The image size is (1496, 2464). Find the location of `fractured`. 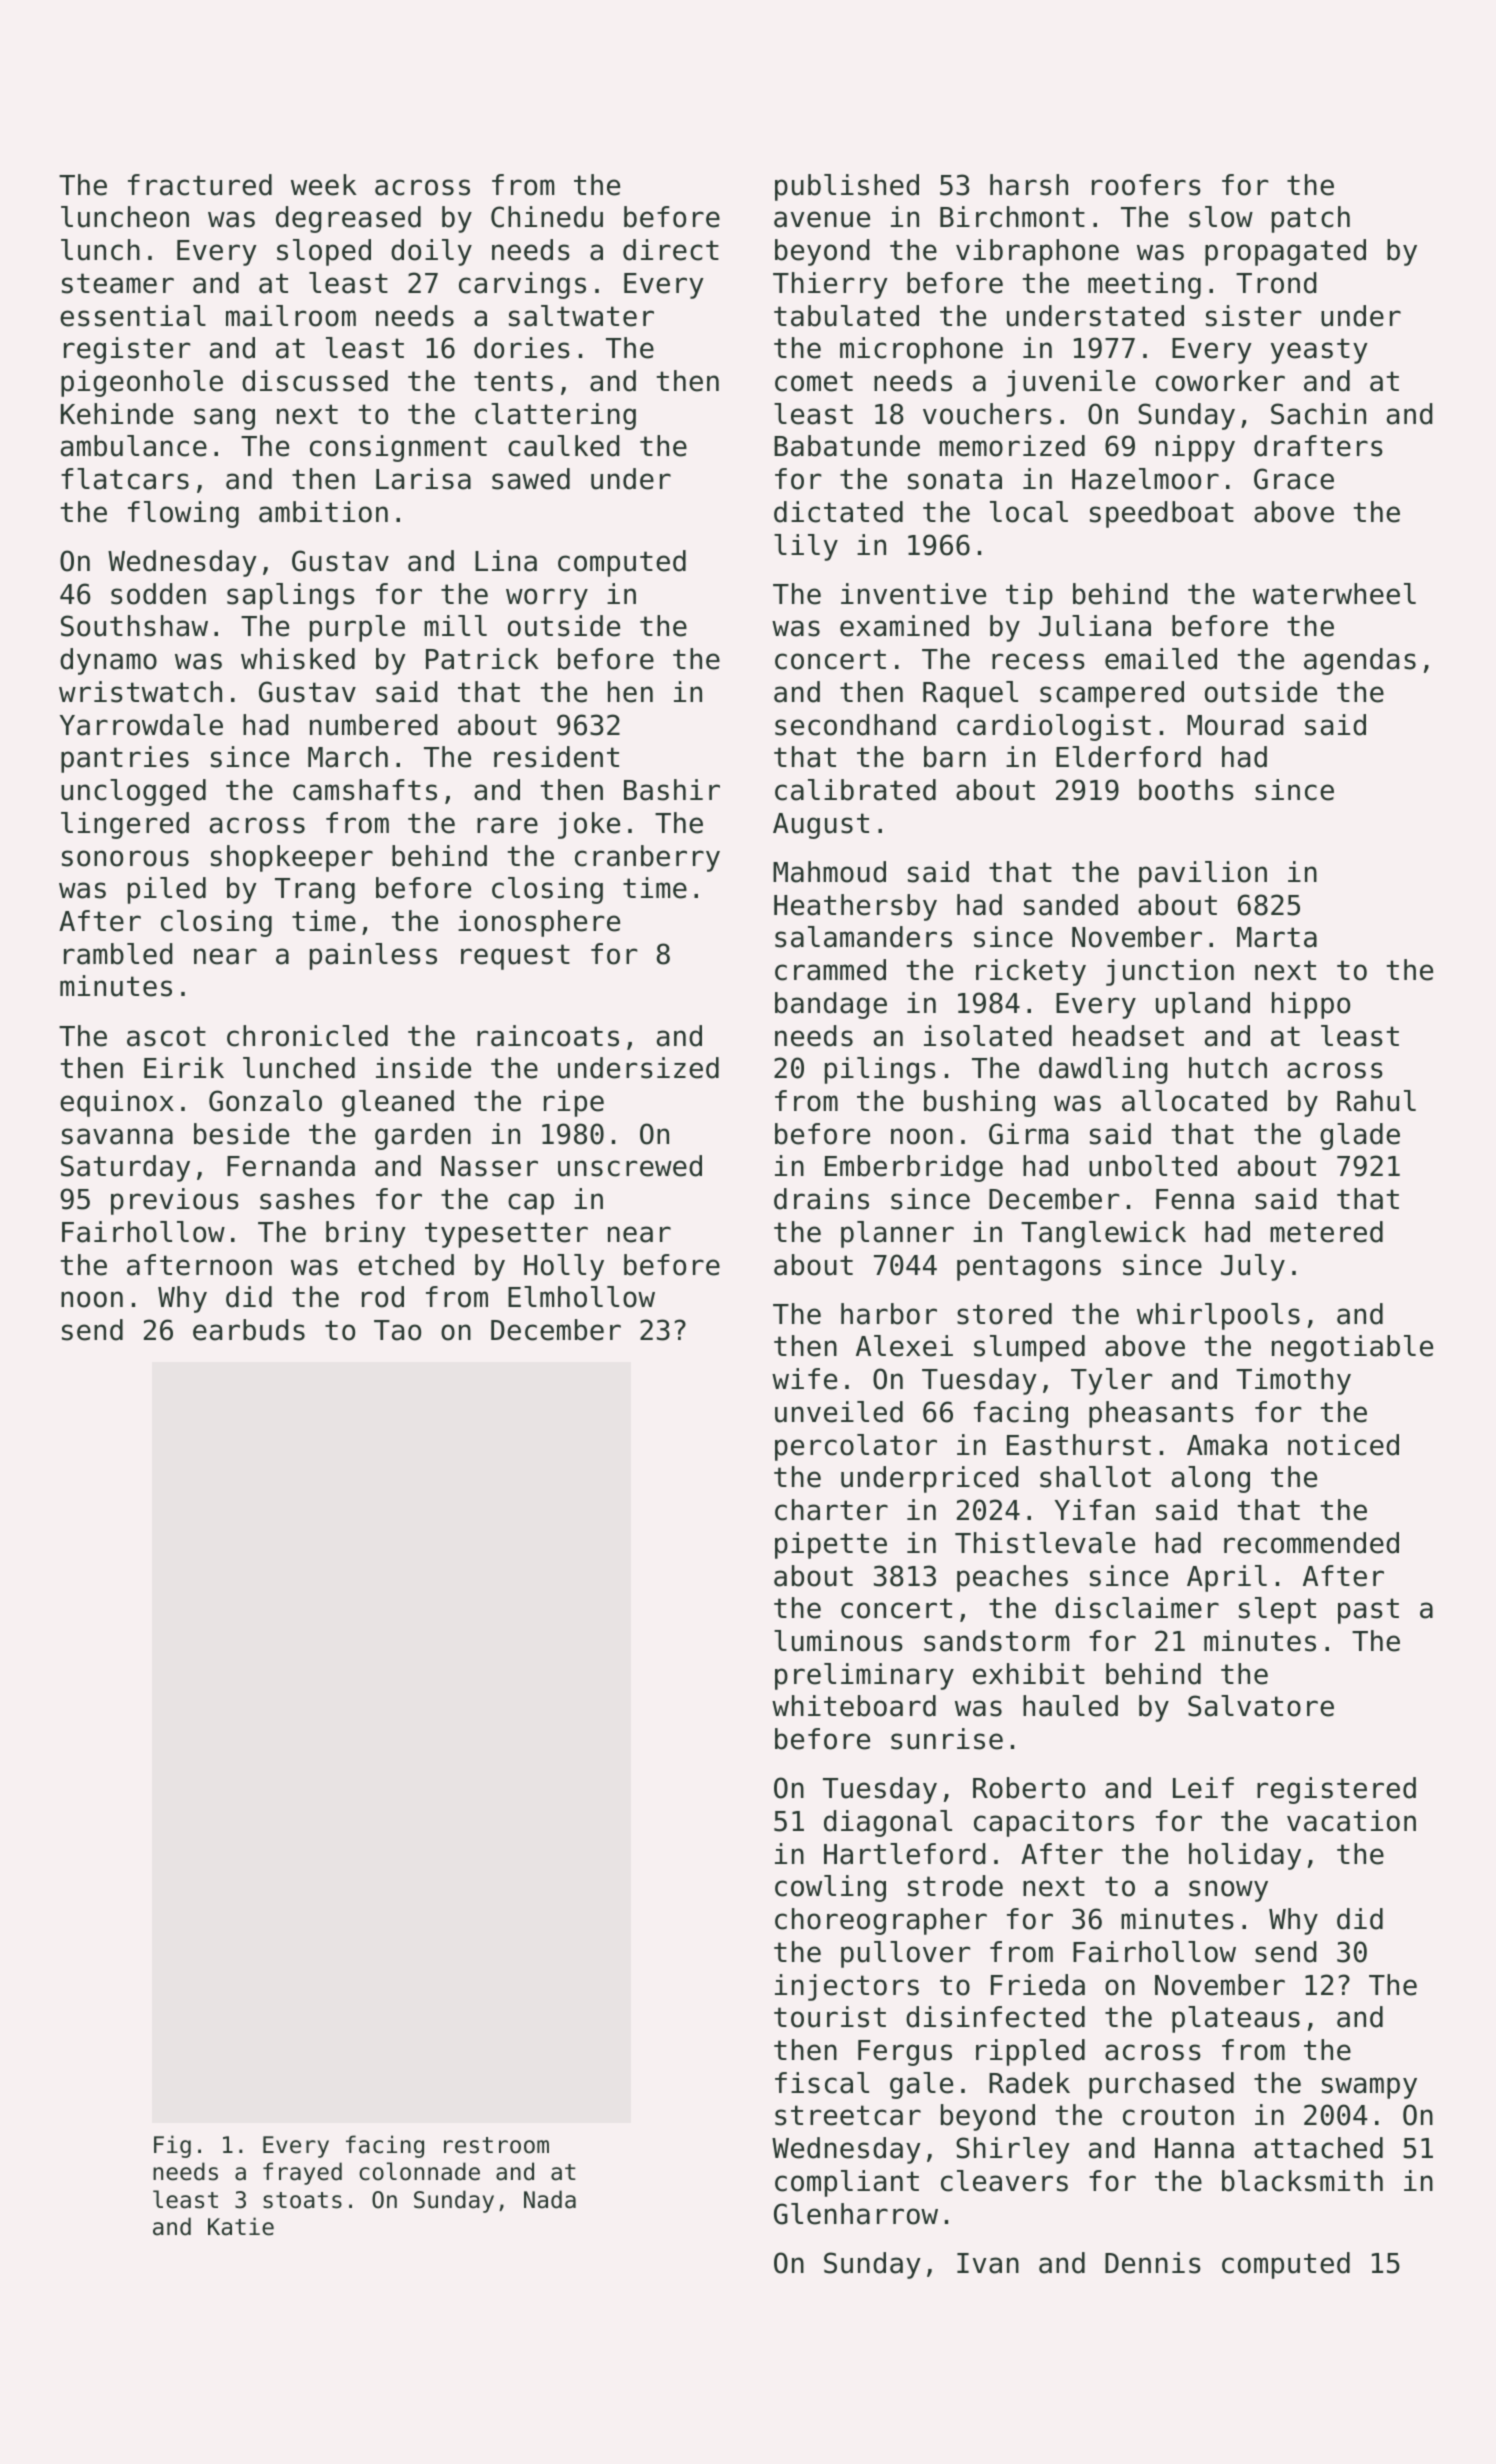

fractured is located at coordinates (200, 185).
